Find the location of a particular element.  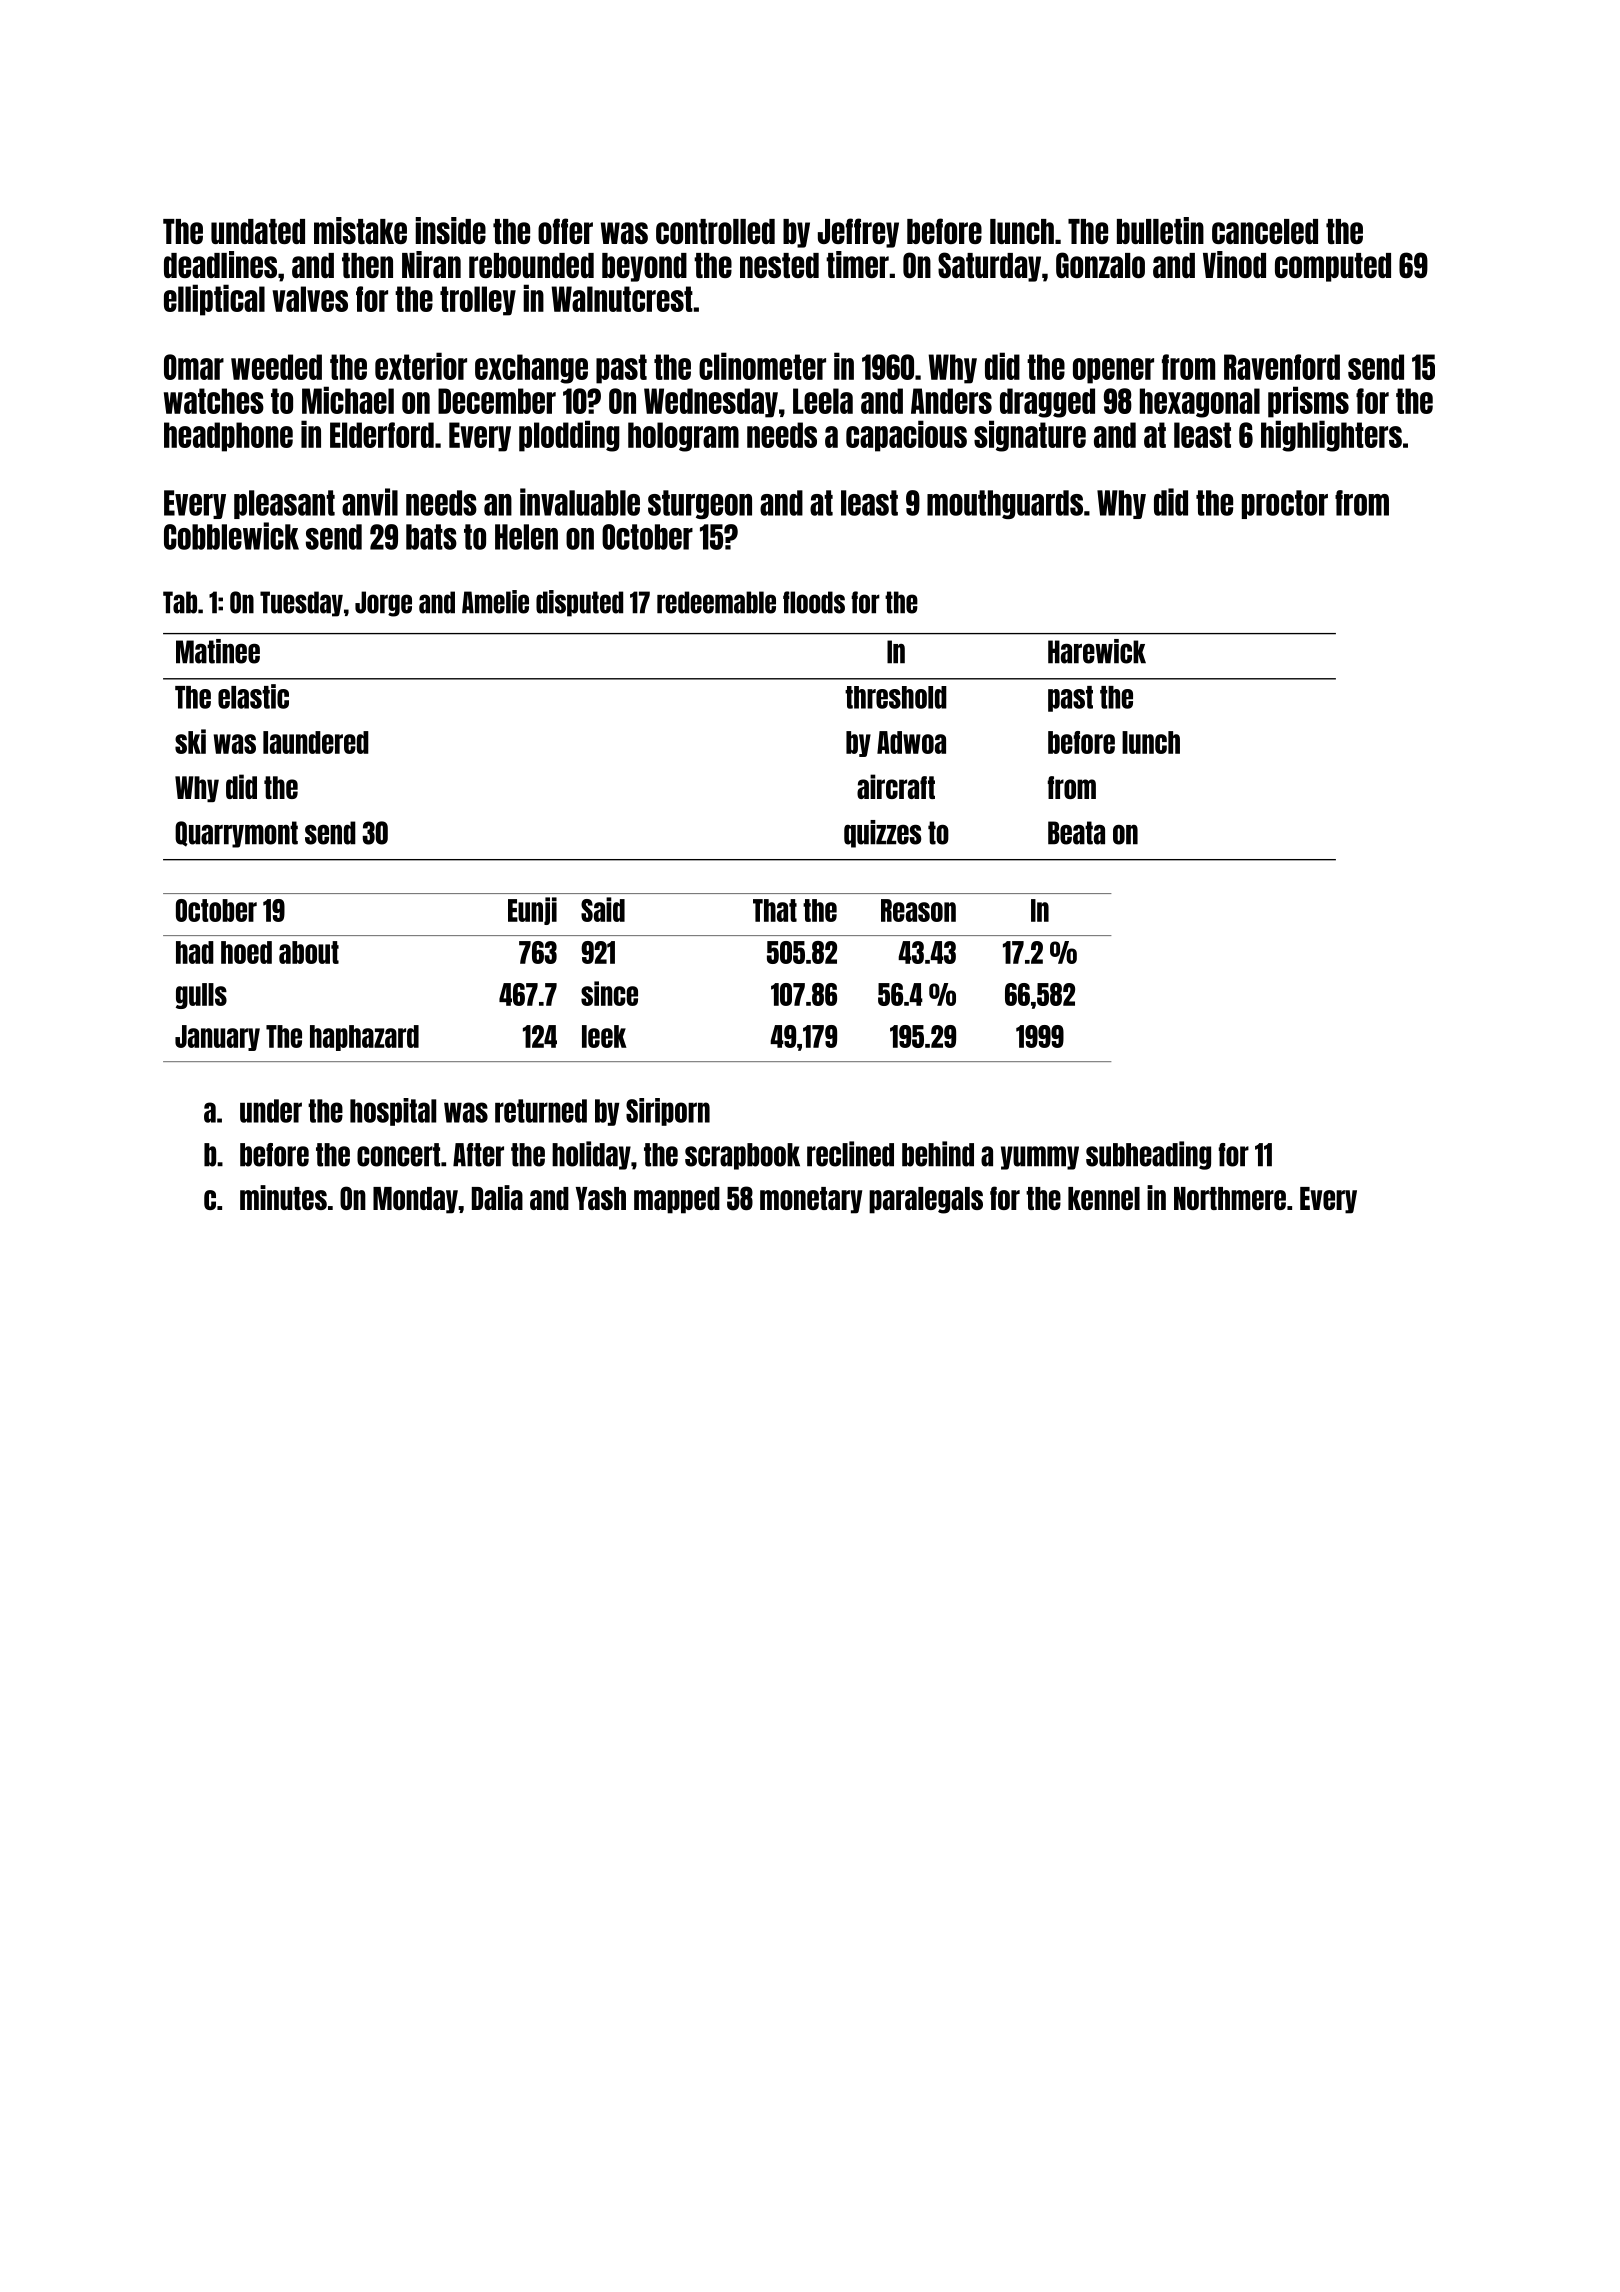

paralegals is located at coordinates (926, 1200).
